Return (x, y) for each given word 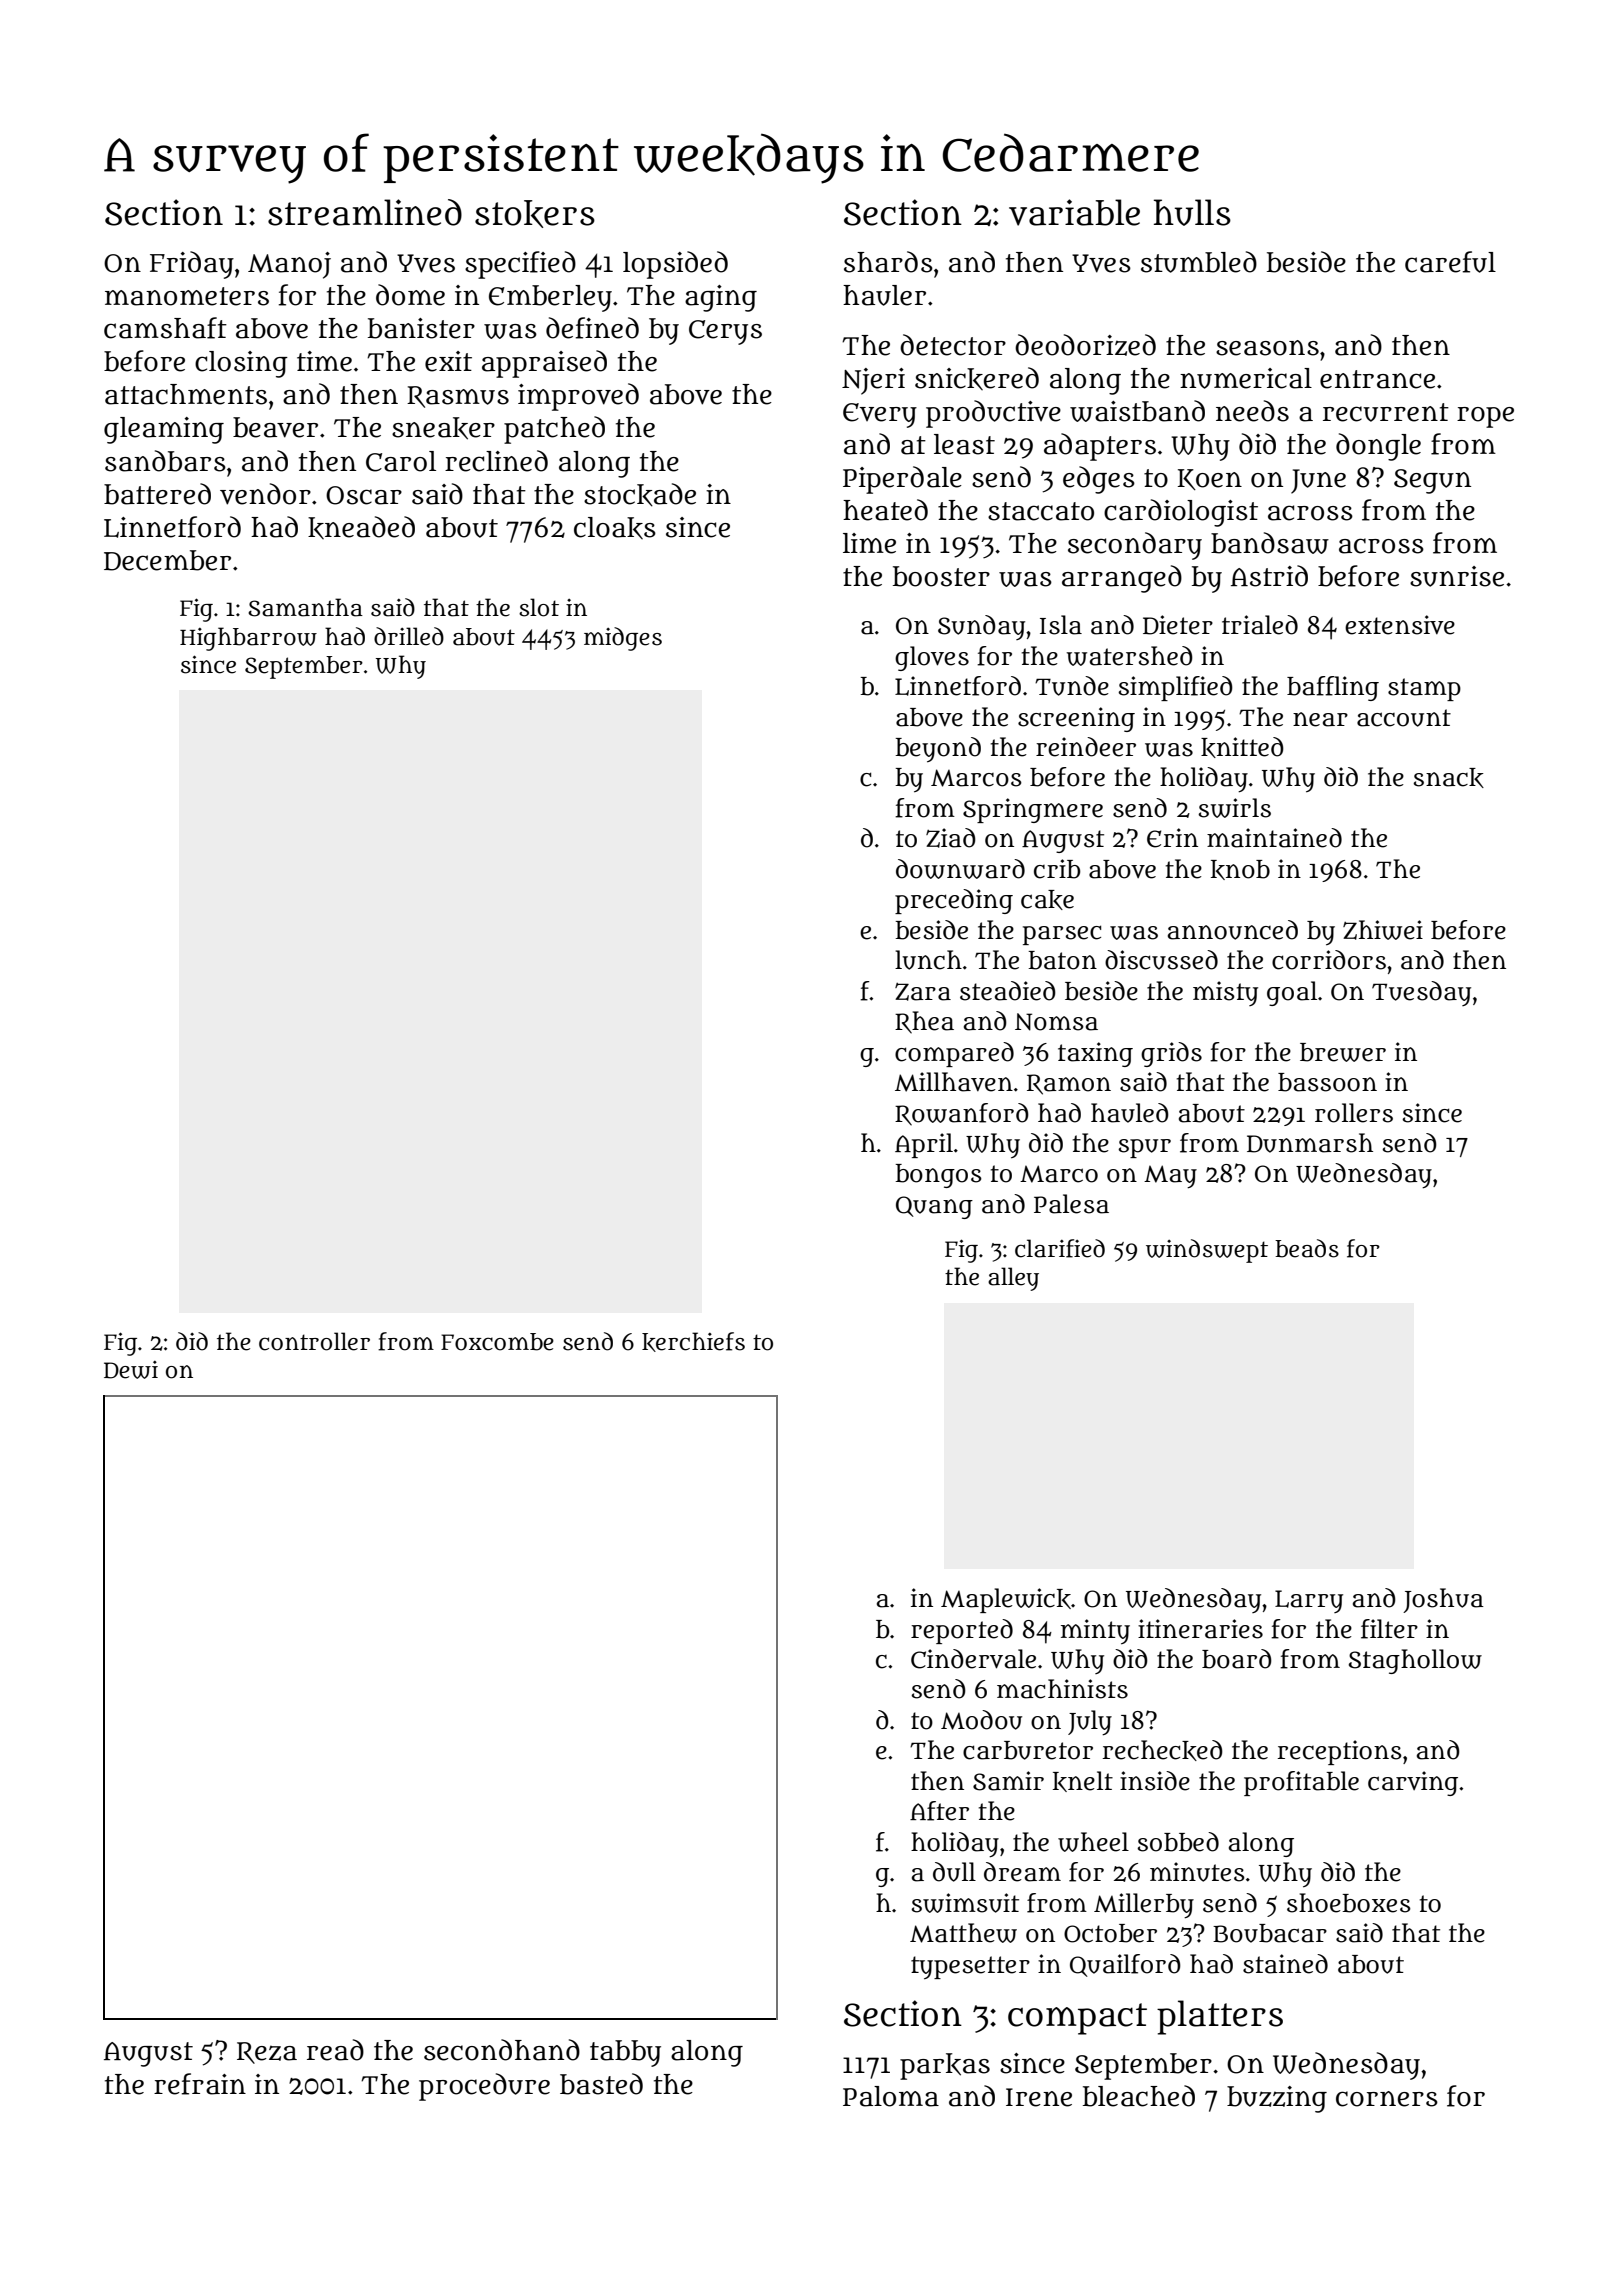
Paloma (891, 2096)
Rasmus (458, 397)
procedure (484, 2087)
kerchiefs (693, 1342)
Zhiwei (1383, 930)
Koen (1210, 479)
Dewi (131, 1370)
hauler (884, 295)
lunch (928, 960)
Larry (1309, 1601)
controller (314, 1341)
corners (1387, 2099)
